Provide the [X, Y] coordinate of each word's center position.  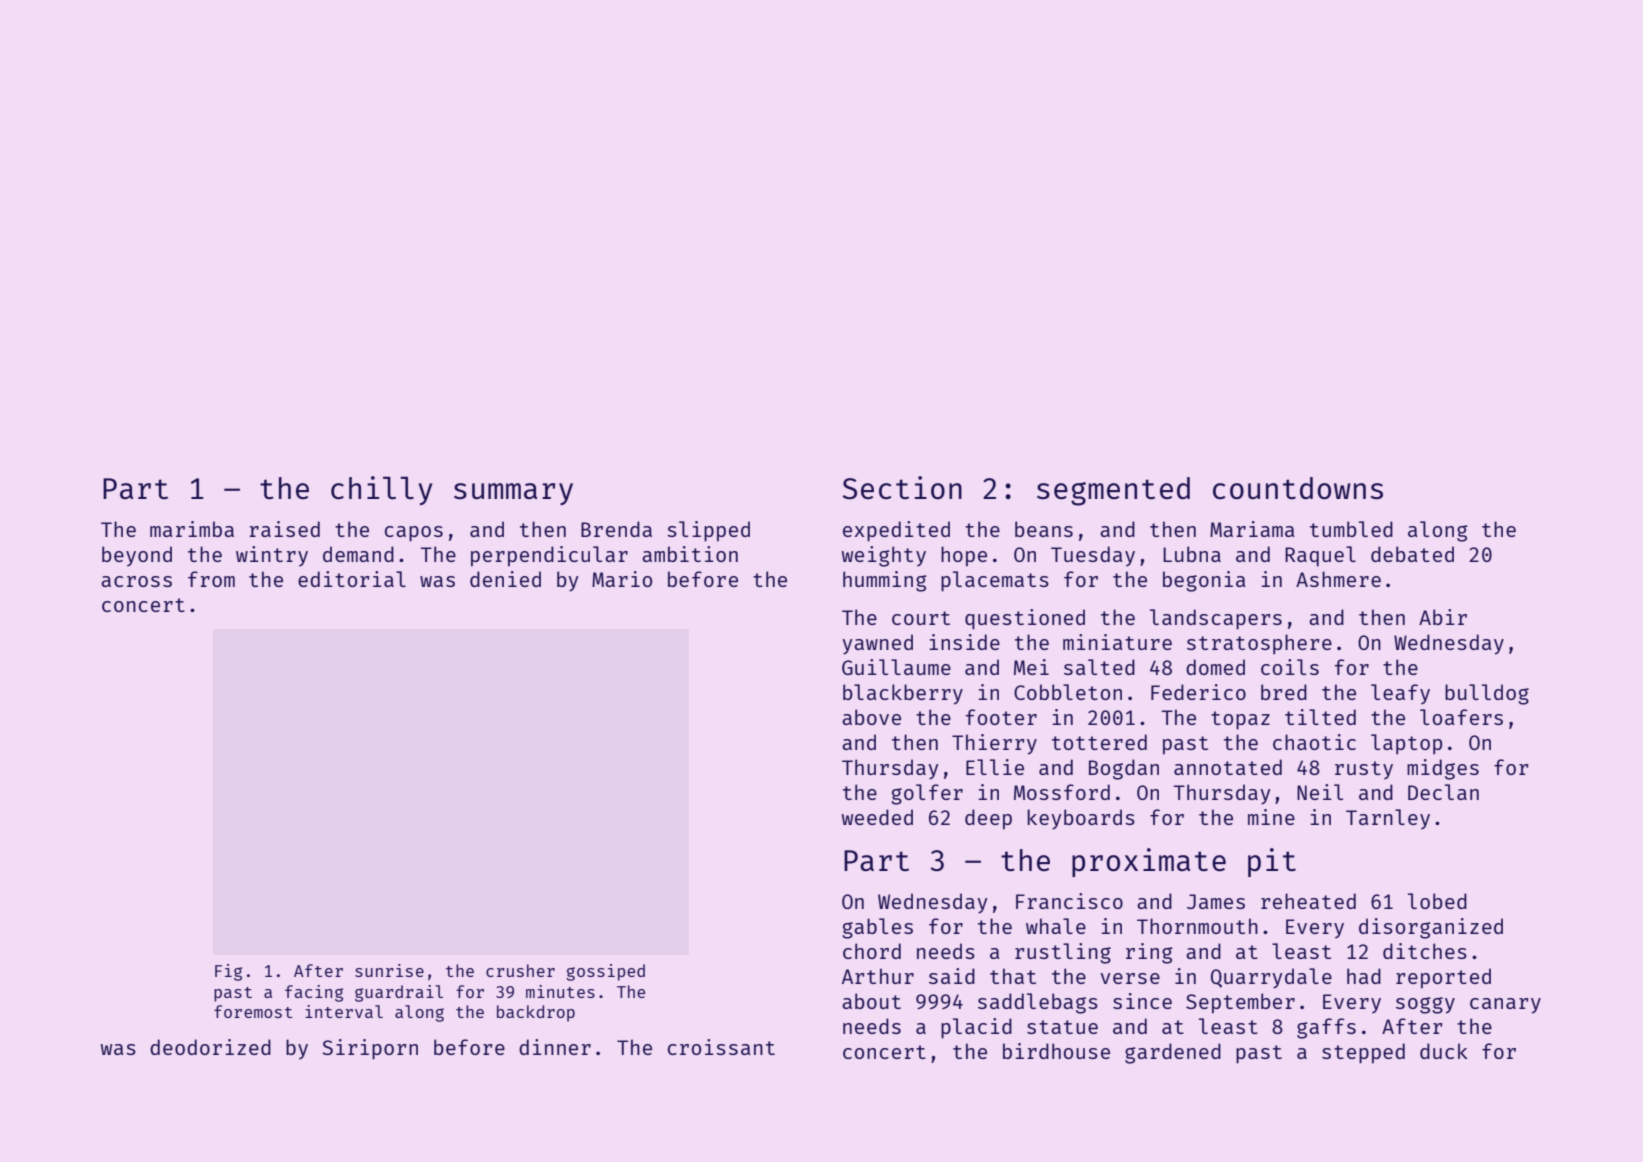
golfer [927, 794]
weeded [877, 817]
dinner [555, 1047]
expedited [896, 531]
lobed [1437, 901]
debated [1412, 554]
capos [414, 534]
